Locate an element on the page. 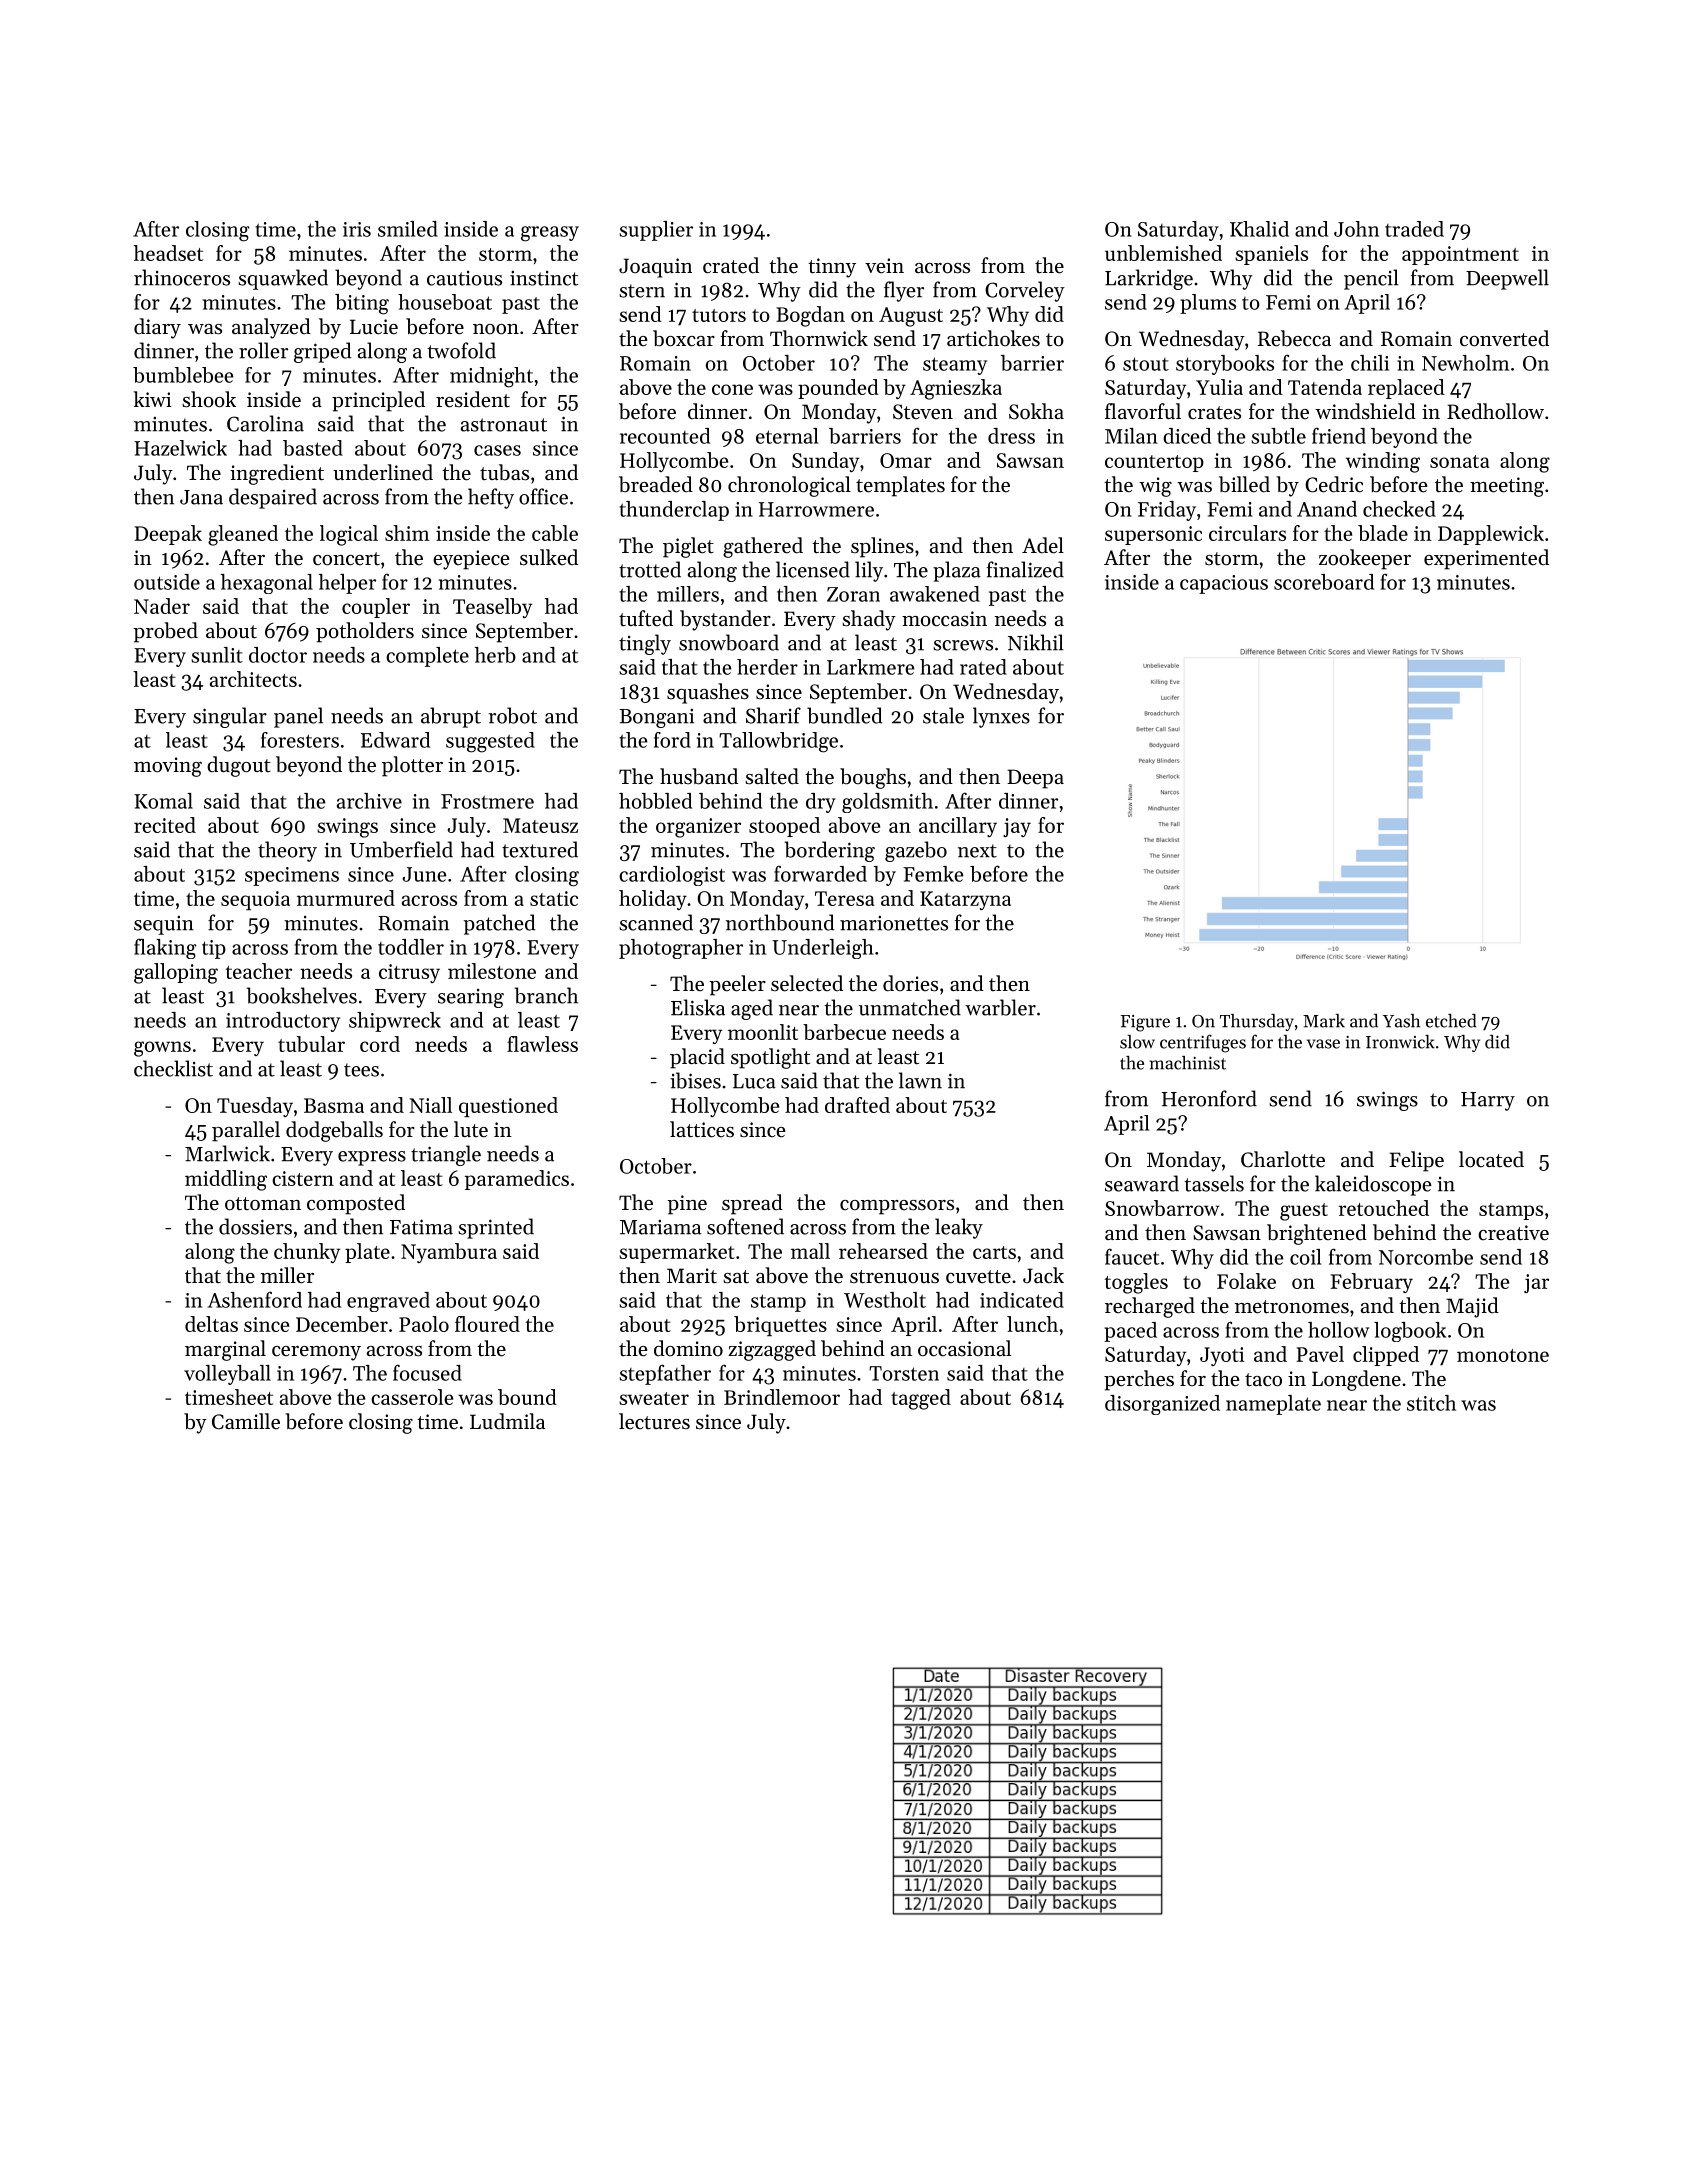  supplier is located at coordinates (656, 231).
